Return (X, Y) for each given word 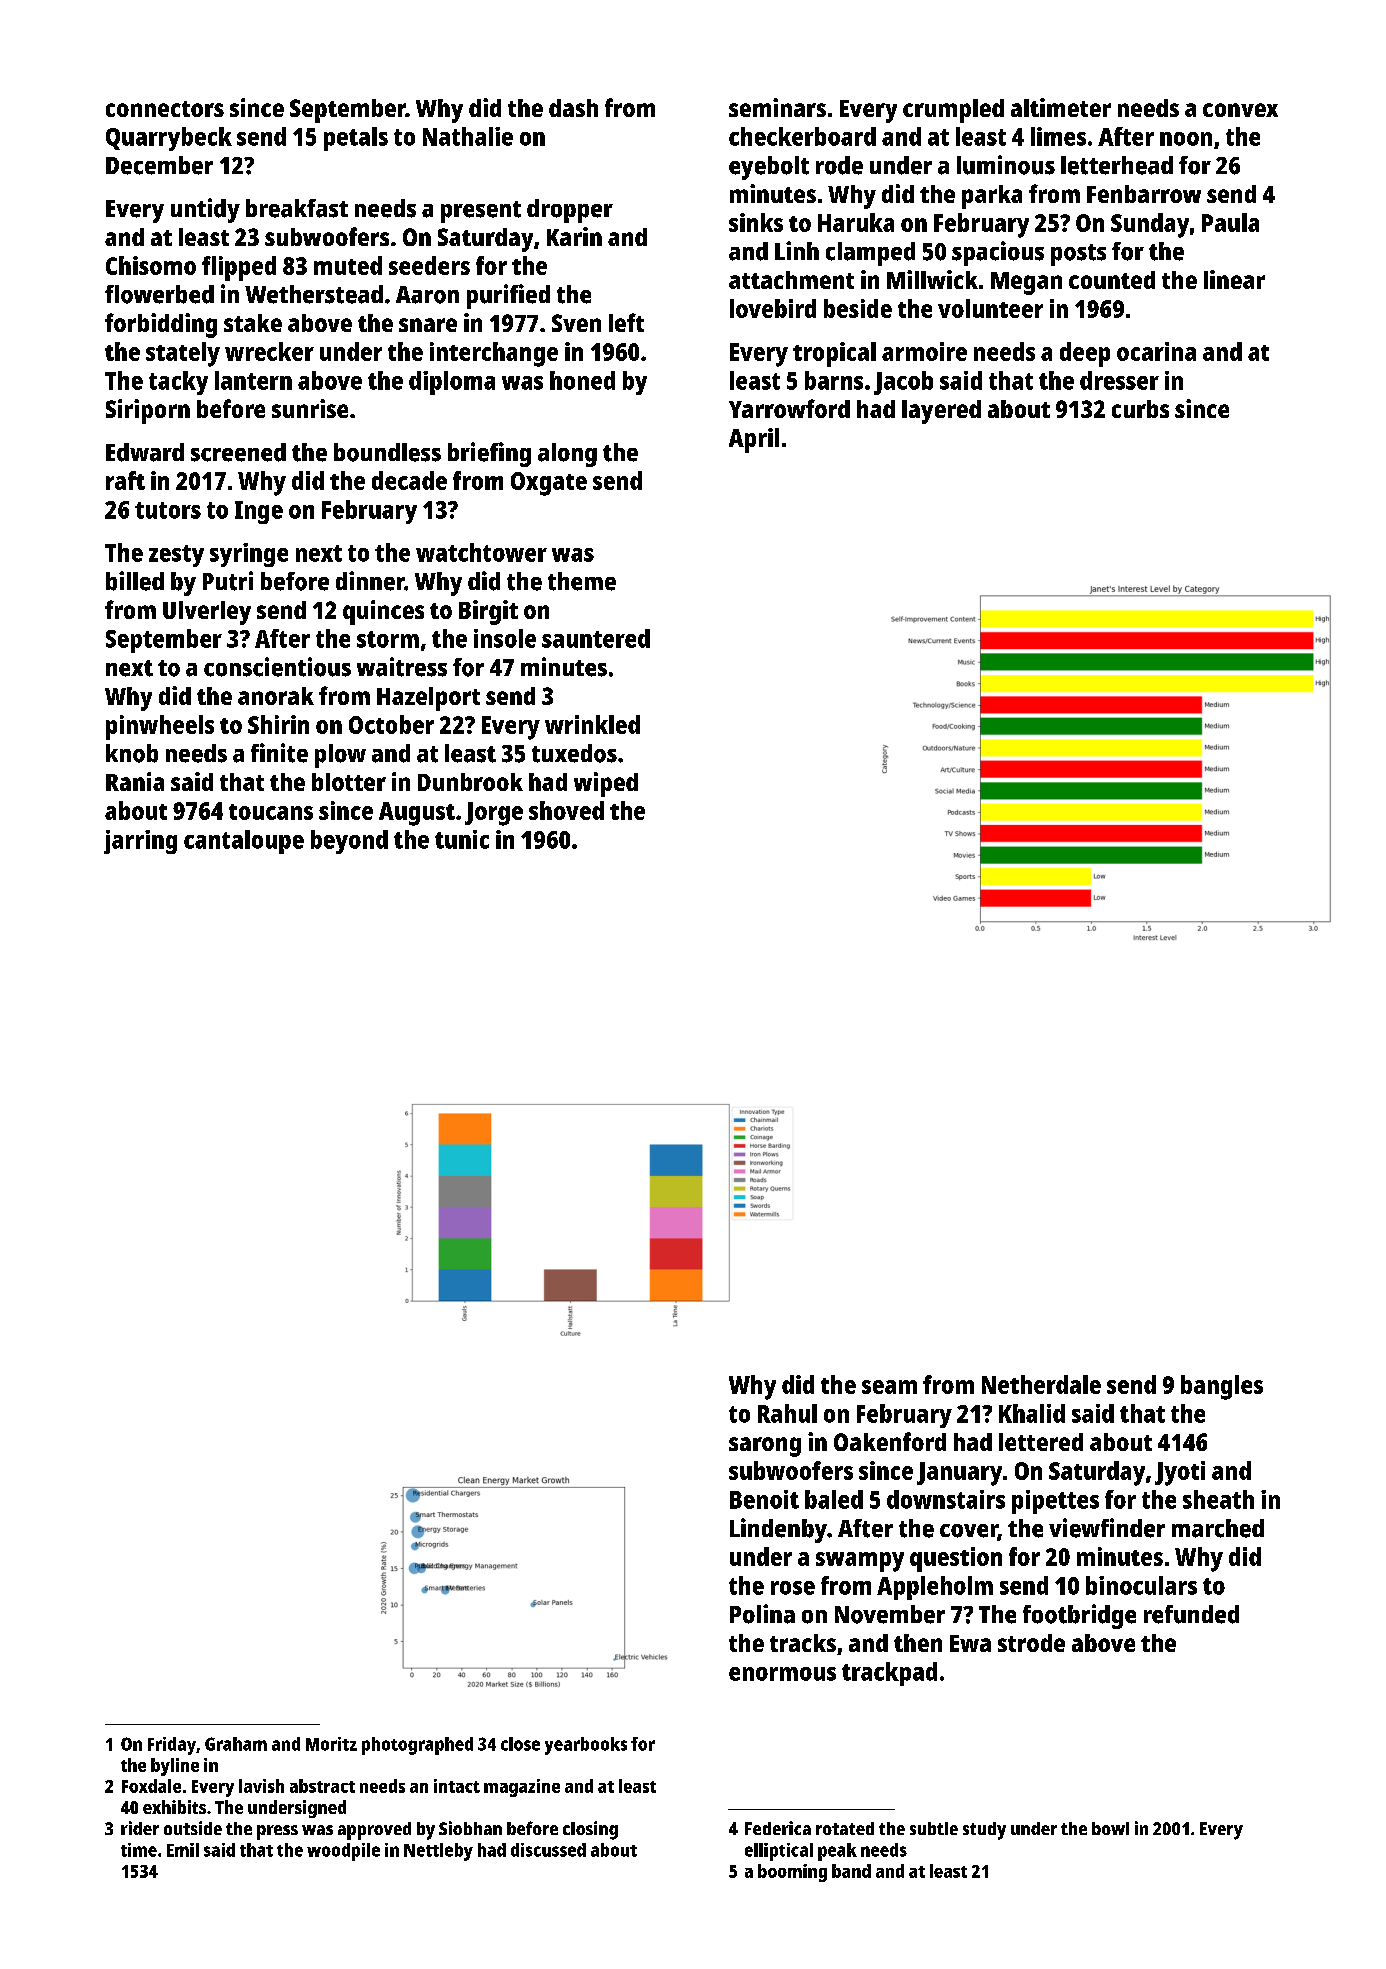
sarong (765, 1447)
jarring (140, 842)
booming (792, 1873)
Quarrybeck (169, 139)
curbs (1140, 409)
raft (125, 480)
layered (941, 412)
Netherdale (1041, 1384)
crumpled (953, 111)
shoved (566, 810)
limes (1058, 136)
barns (834, 380)
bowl (1110, 1828)
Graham (236, 1744)
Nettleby (438, 1852)
